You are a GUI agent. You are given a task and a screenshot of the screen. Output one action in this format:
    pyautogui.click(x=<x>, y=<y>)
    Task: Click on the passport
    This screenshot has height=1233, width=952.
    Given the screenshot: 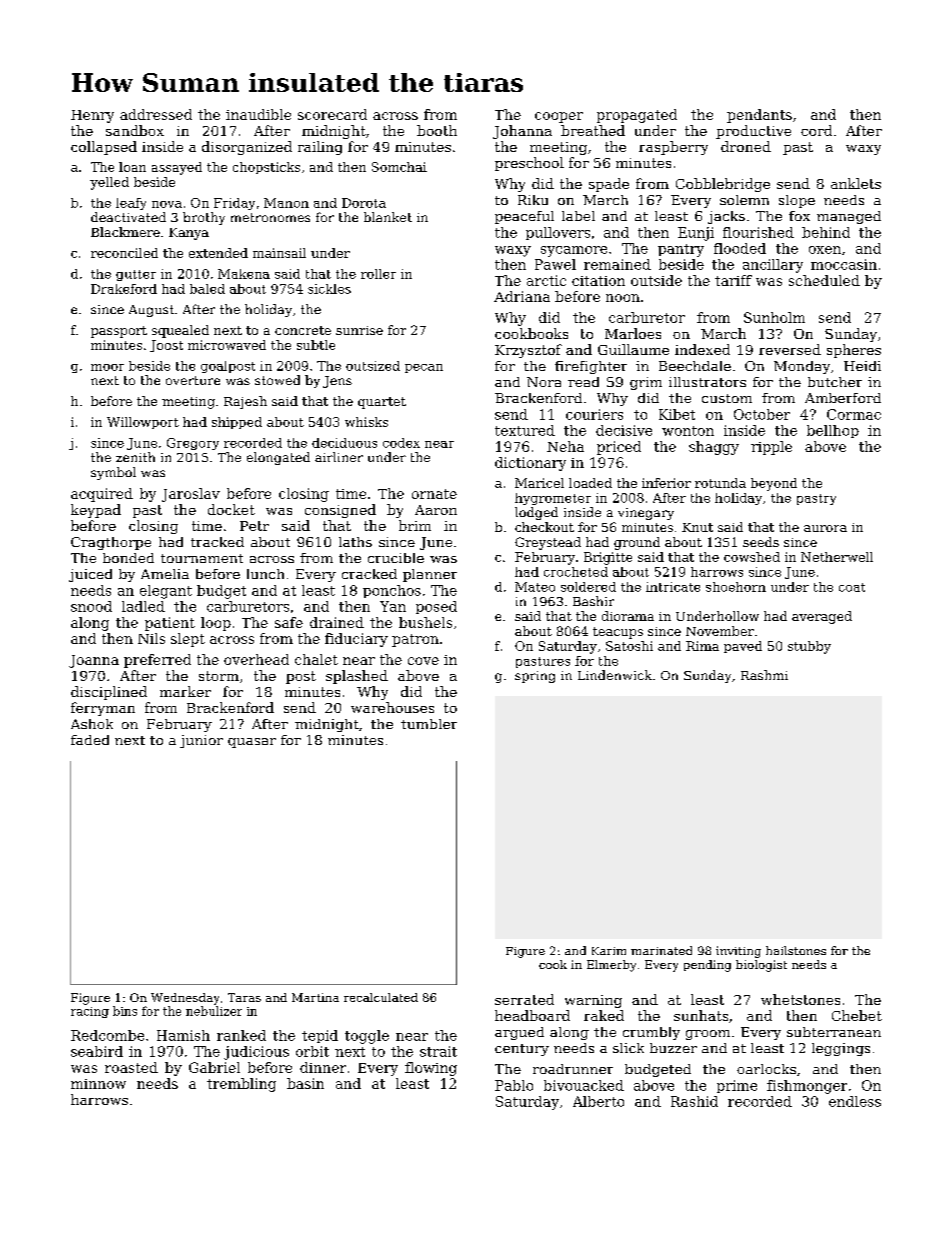 What is the action you would take?
    pyautogui.click(x=119, y=332)
